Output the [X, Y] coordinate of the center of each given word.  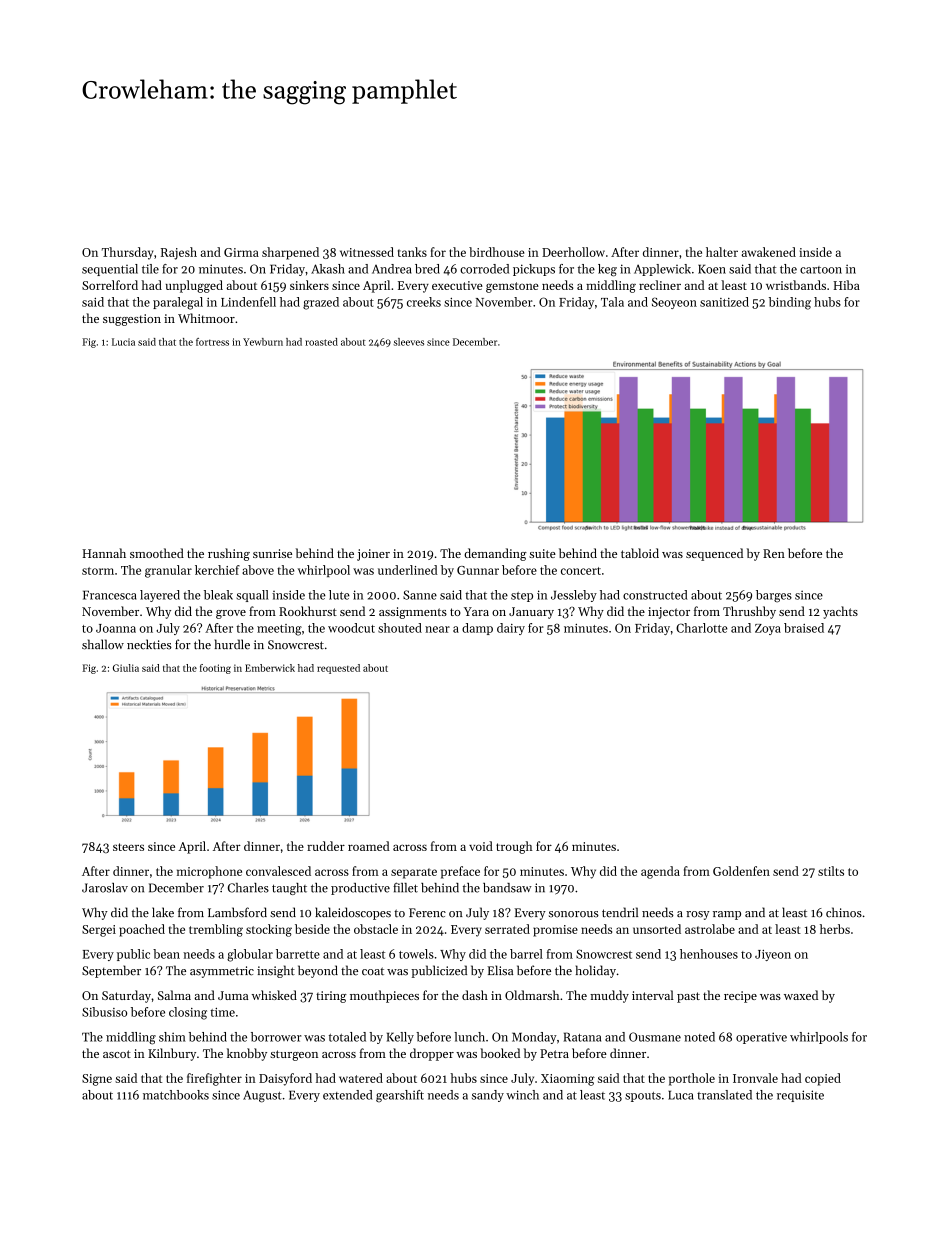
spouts [643, 1097]
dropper [432, 1054]
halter [722, 252]
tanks [412, 252]
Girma [241, 252]
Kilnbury [172, 1054]
